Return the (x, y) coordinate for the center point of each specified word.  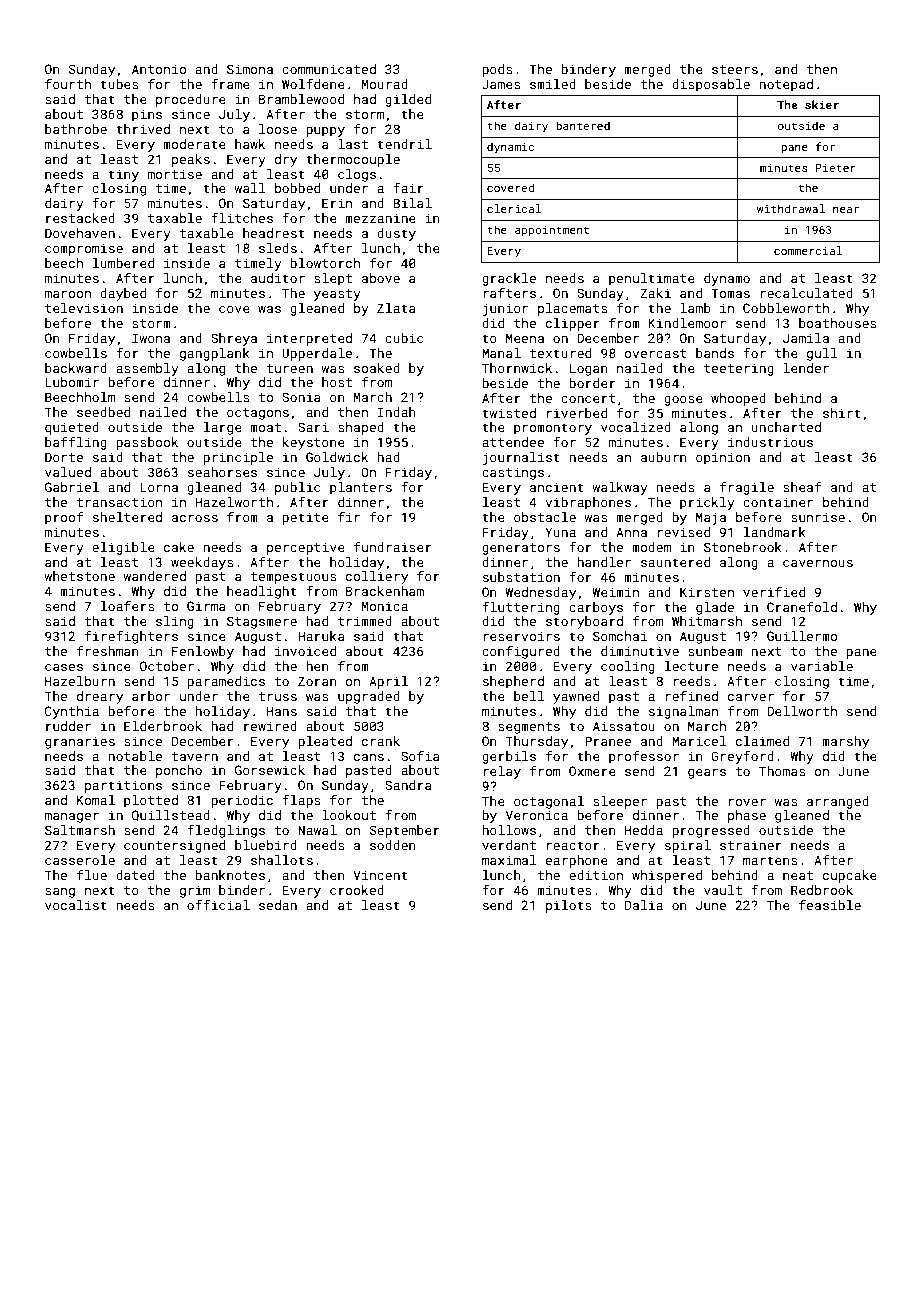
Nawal (317, 830)
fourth (68, 84)
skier (822, 104)
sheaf (802, 487)
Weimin (616, 592)
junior (505, 309)
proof (64, 518)
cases (64, 667)
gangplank (215, 354)
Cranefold (802, 607)
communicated (329, 69)
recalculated (806, 293)
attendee (513, 442)
